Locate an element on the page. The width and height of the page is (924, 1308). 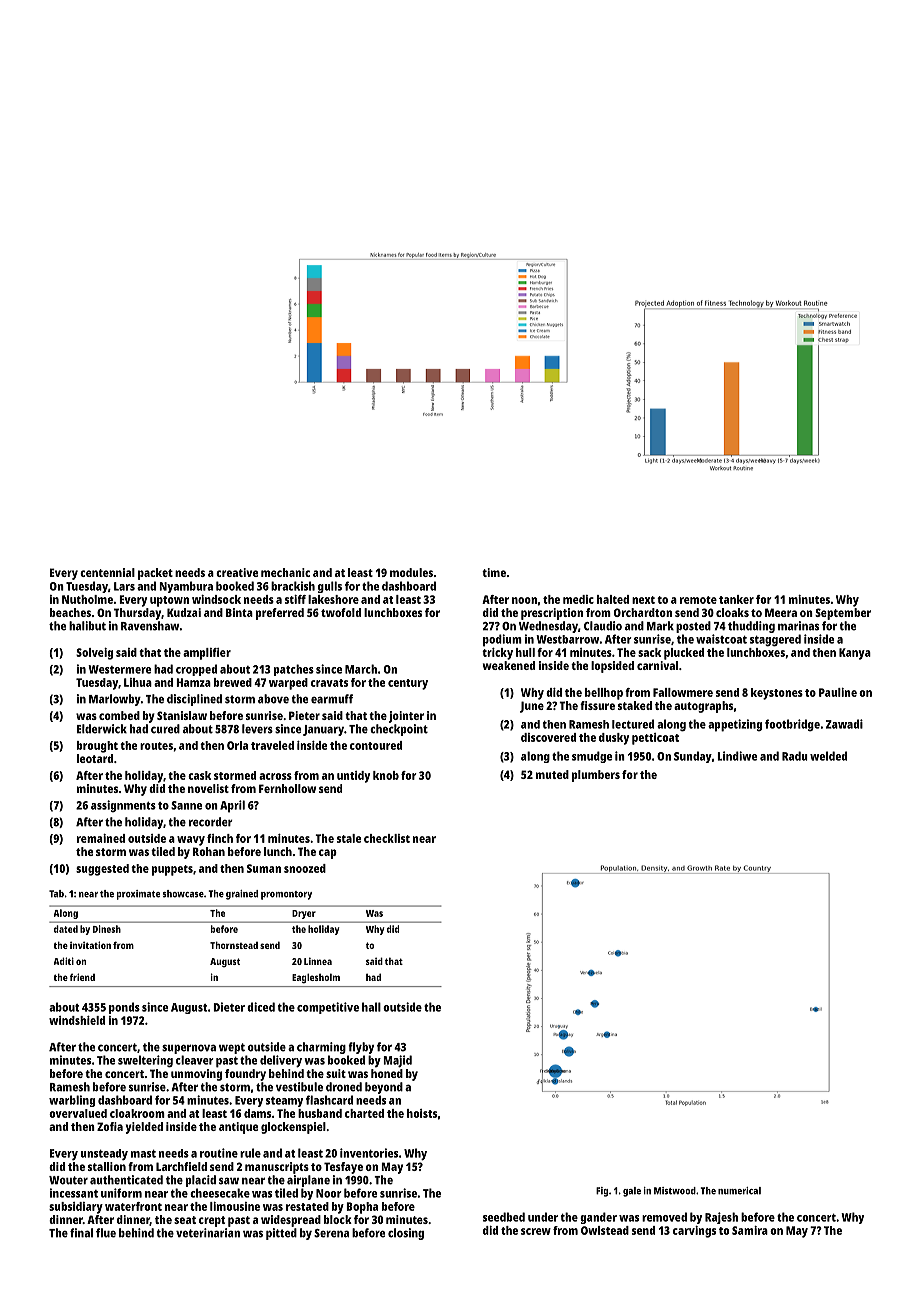
cravats is located at coordinates (329, 683).
